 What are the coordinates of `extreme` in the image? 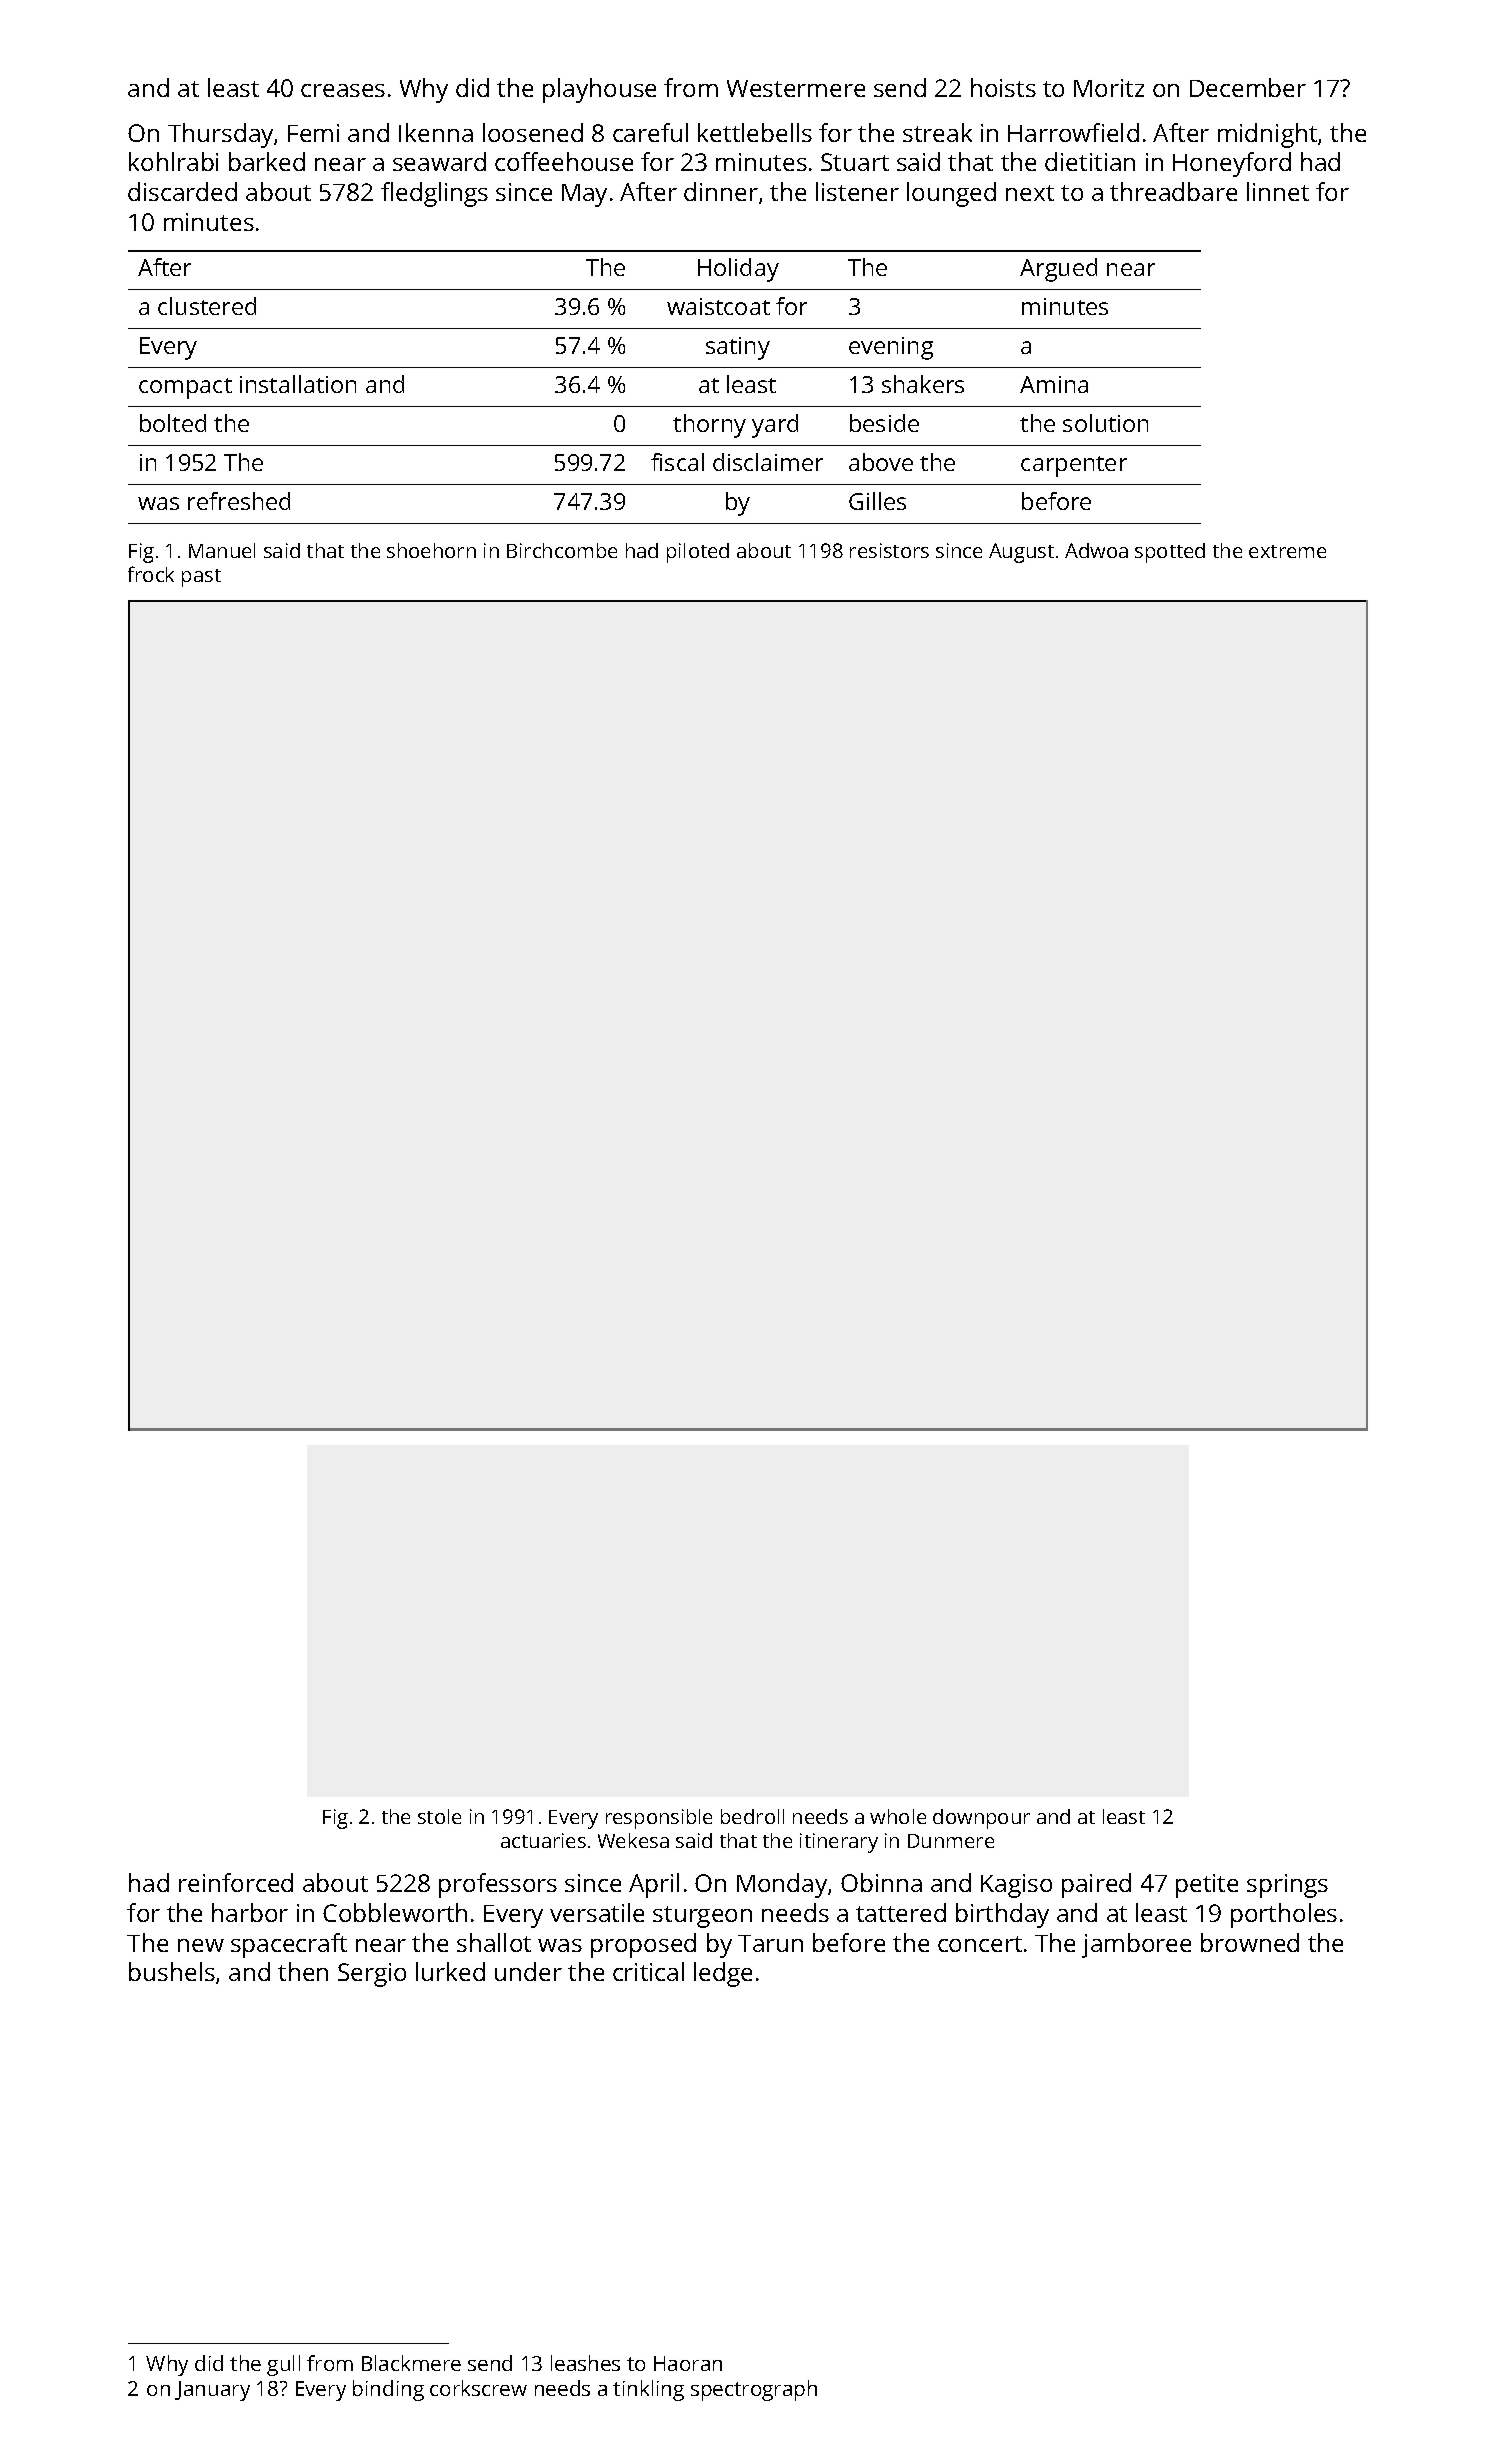 It's located at (1287, 551).
